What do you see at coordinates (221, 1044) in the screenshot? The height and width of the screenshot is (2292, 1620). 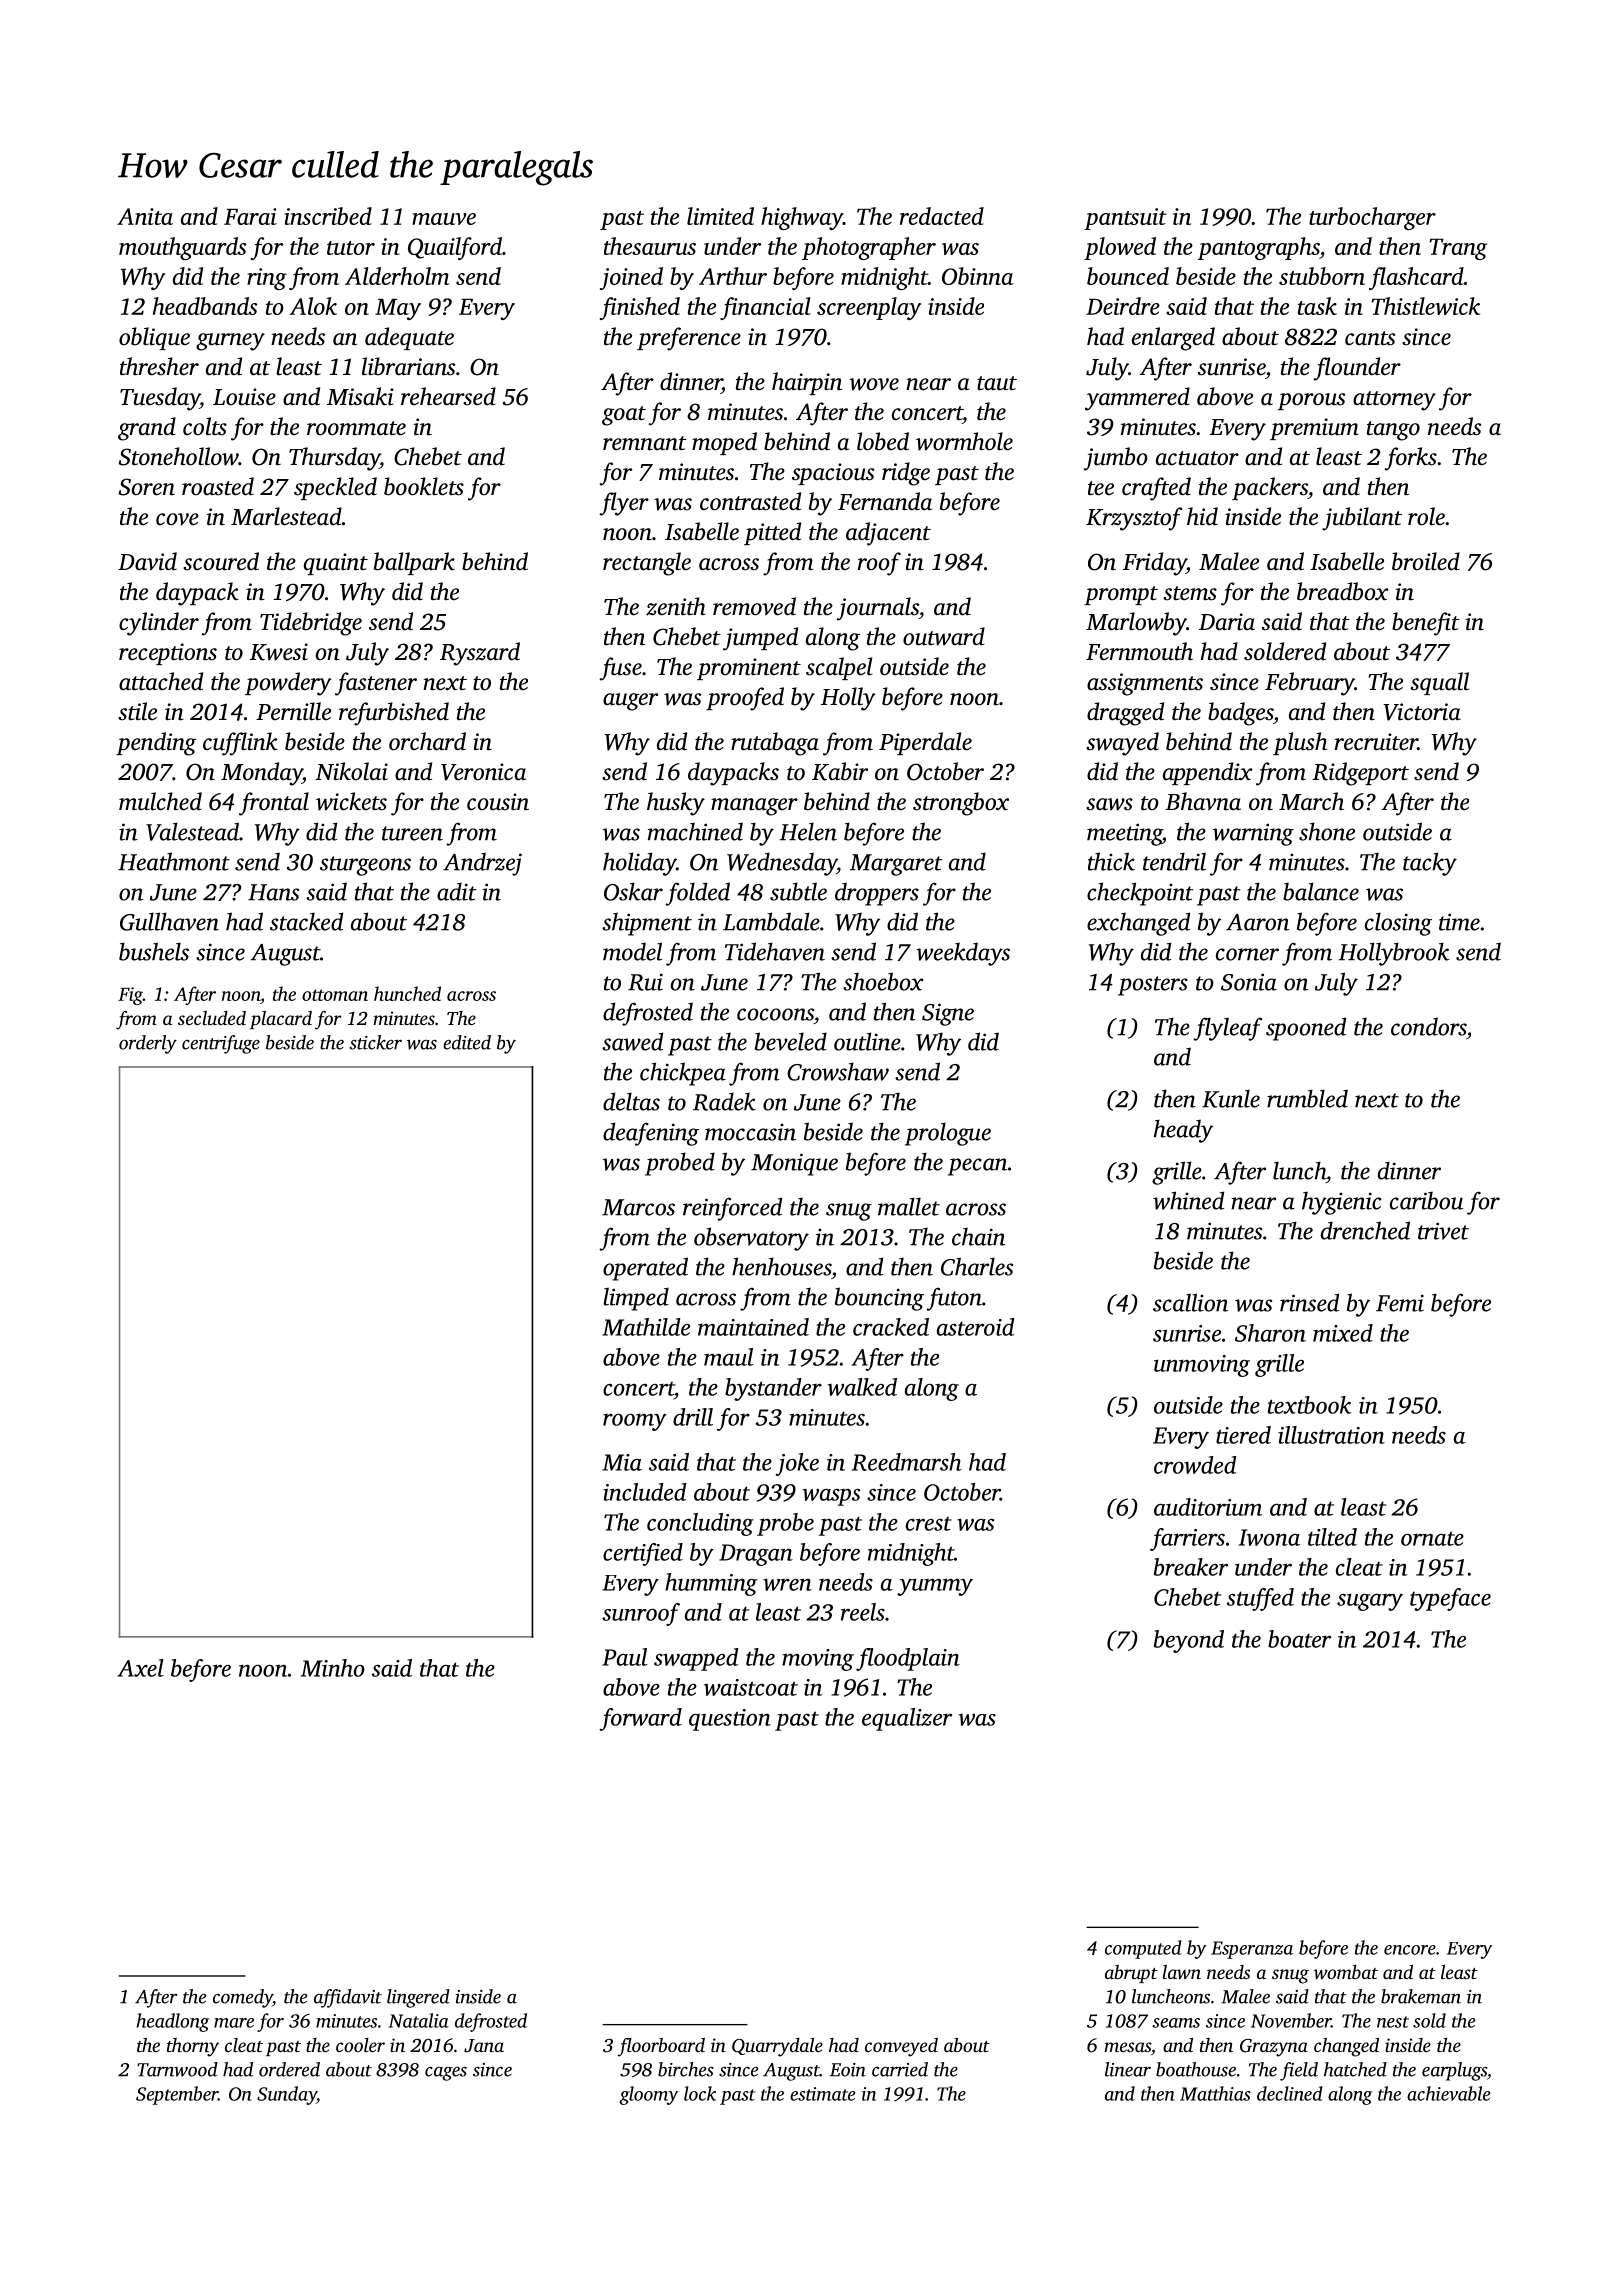 I see `centrifuge` at bounding box center [221, 1044].
